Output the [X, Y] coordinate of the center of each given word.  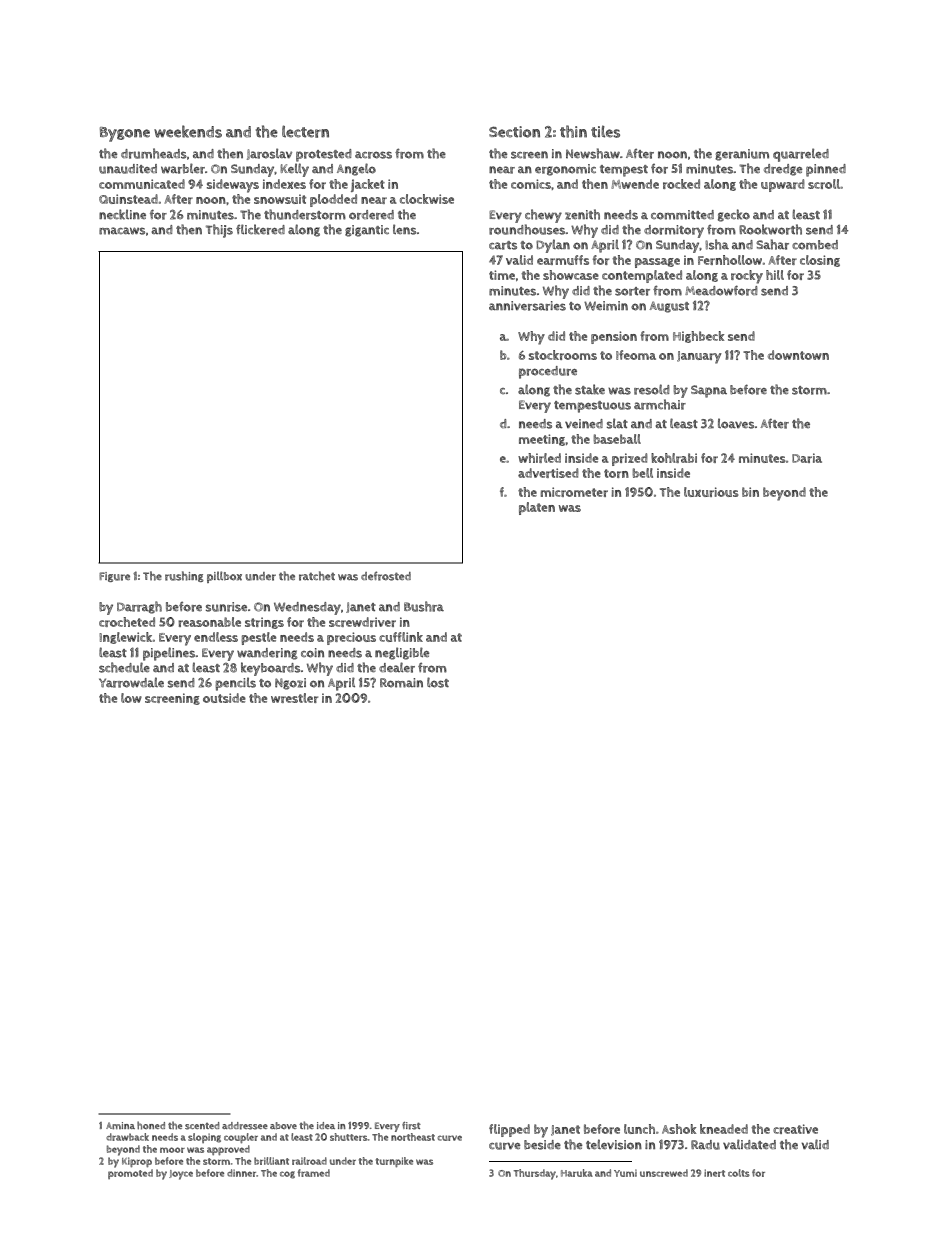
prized [630, 459]
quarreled [801, 155]
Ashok [679, 1129]
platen [537, 508]
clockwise [427, 199]
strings [264, 623]
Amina [120, 1126]
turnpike [394, 1162]
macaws [122, 231]
